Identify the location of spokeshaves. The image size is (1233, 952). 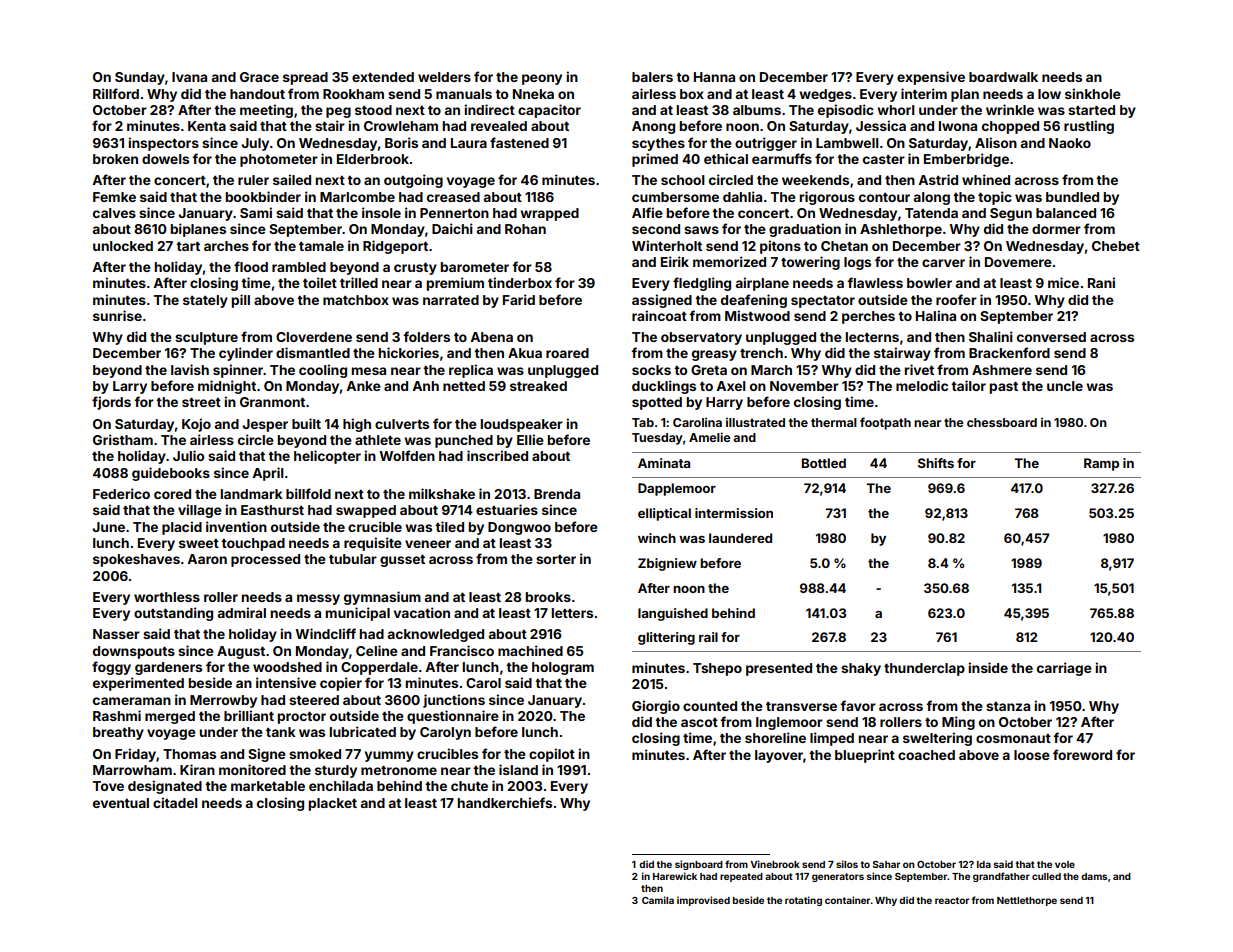
(136, 560).
